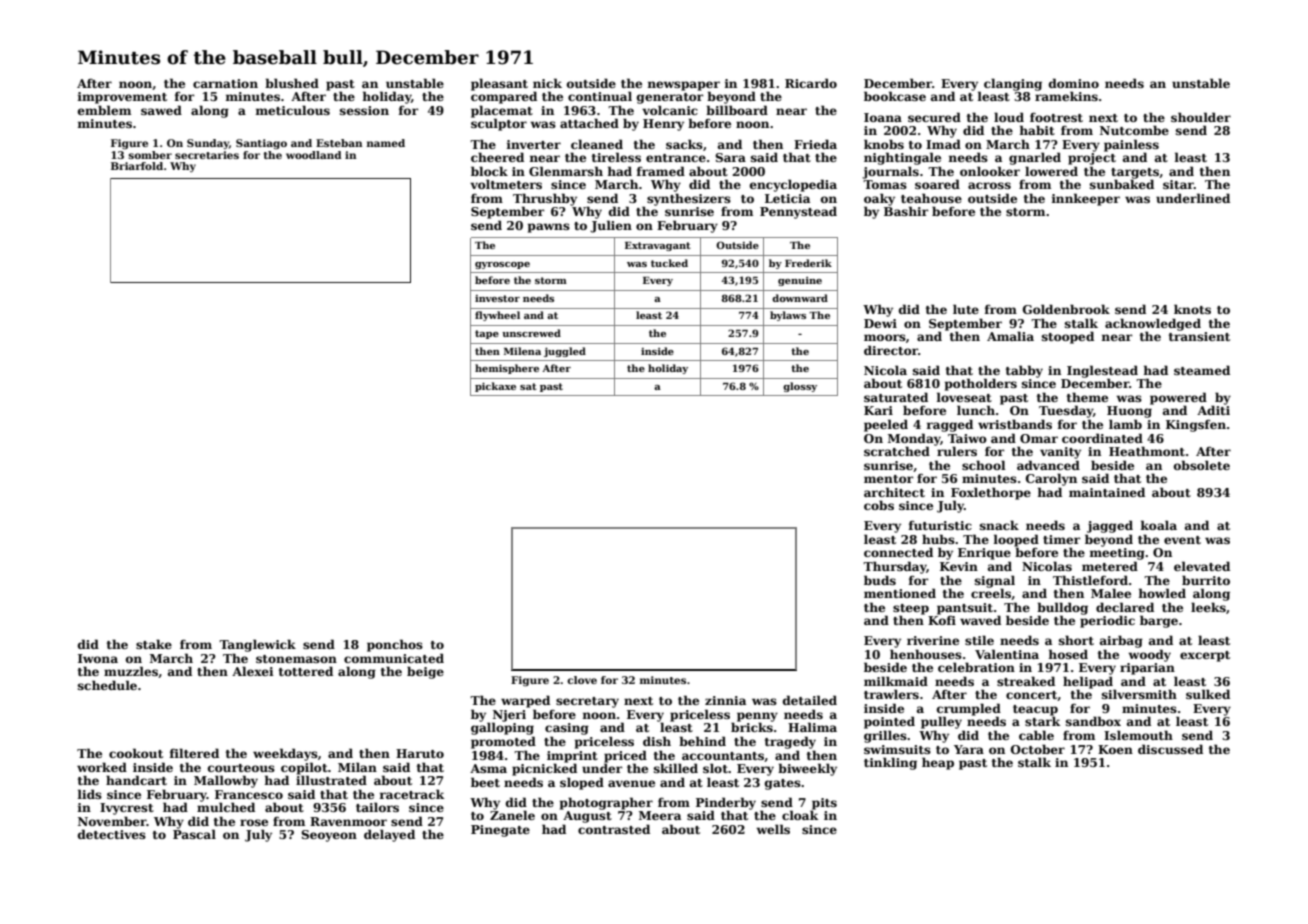  What do you see at coordinates (499, 84) in the screenshot?
I see `pleasant` at bounding box center [499, 84].
